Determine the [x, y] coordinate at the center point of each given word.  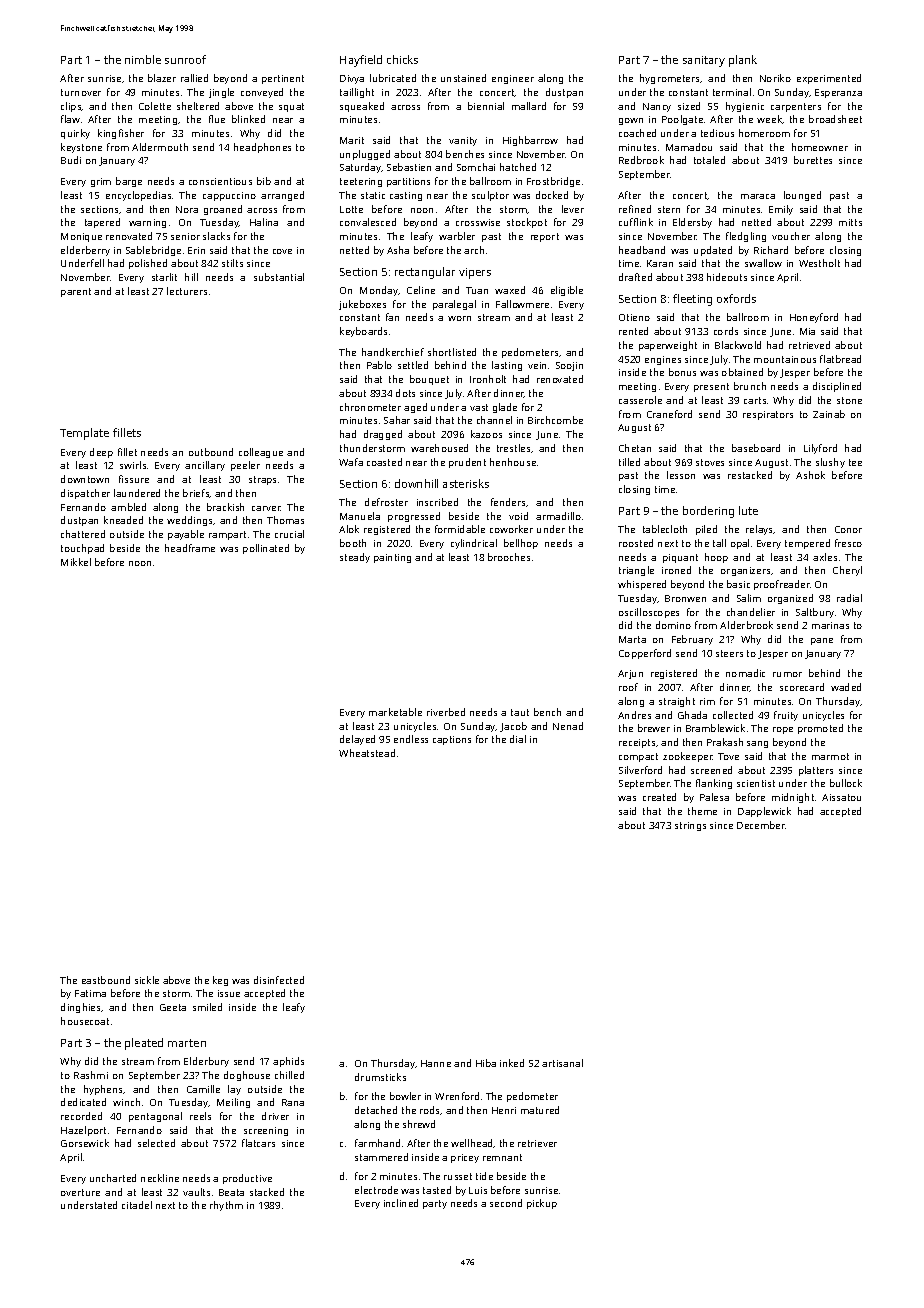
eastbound [106, 980]
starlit [164, 277]
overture [80, 1192]
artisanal [562, 1063]
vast [479, 407]
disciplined [837, 387]
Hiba [486, 1063]
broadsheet [835, 119]
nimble [143, 59]
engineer [513, 79]
